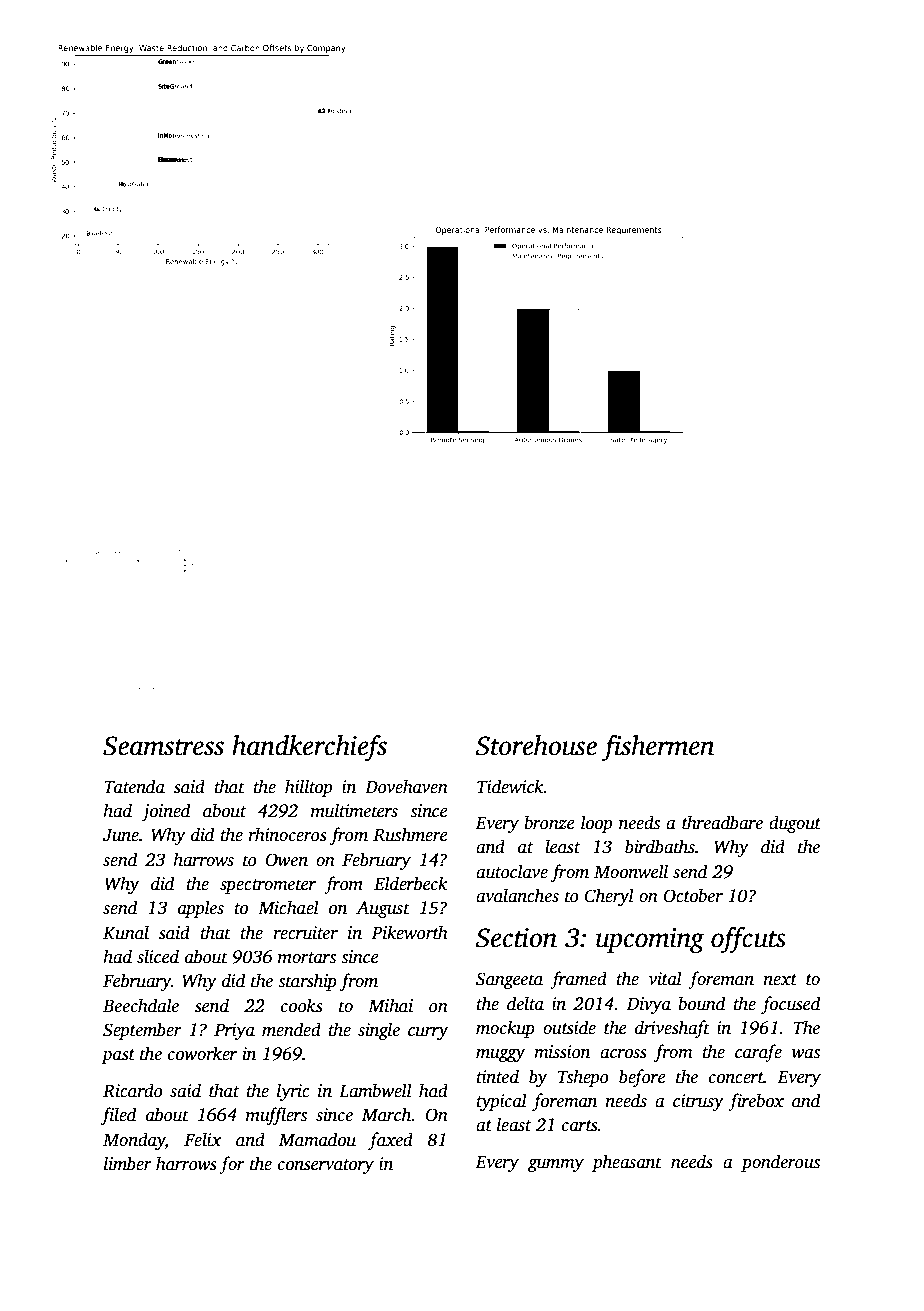 This page has height=1311, width=924. Describe the element at coordinates (517, 895) in the page. I see `avalanches` at that location.
